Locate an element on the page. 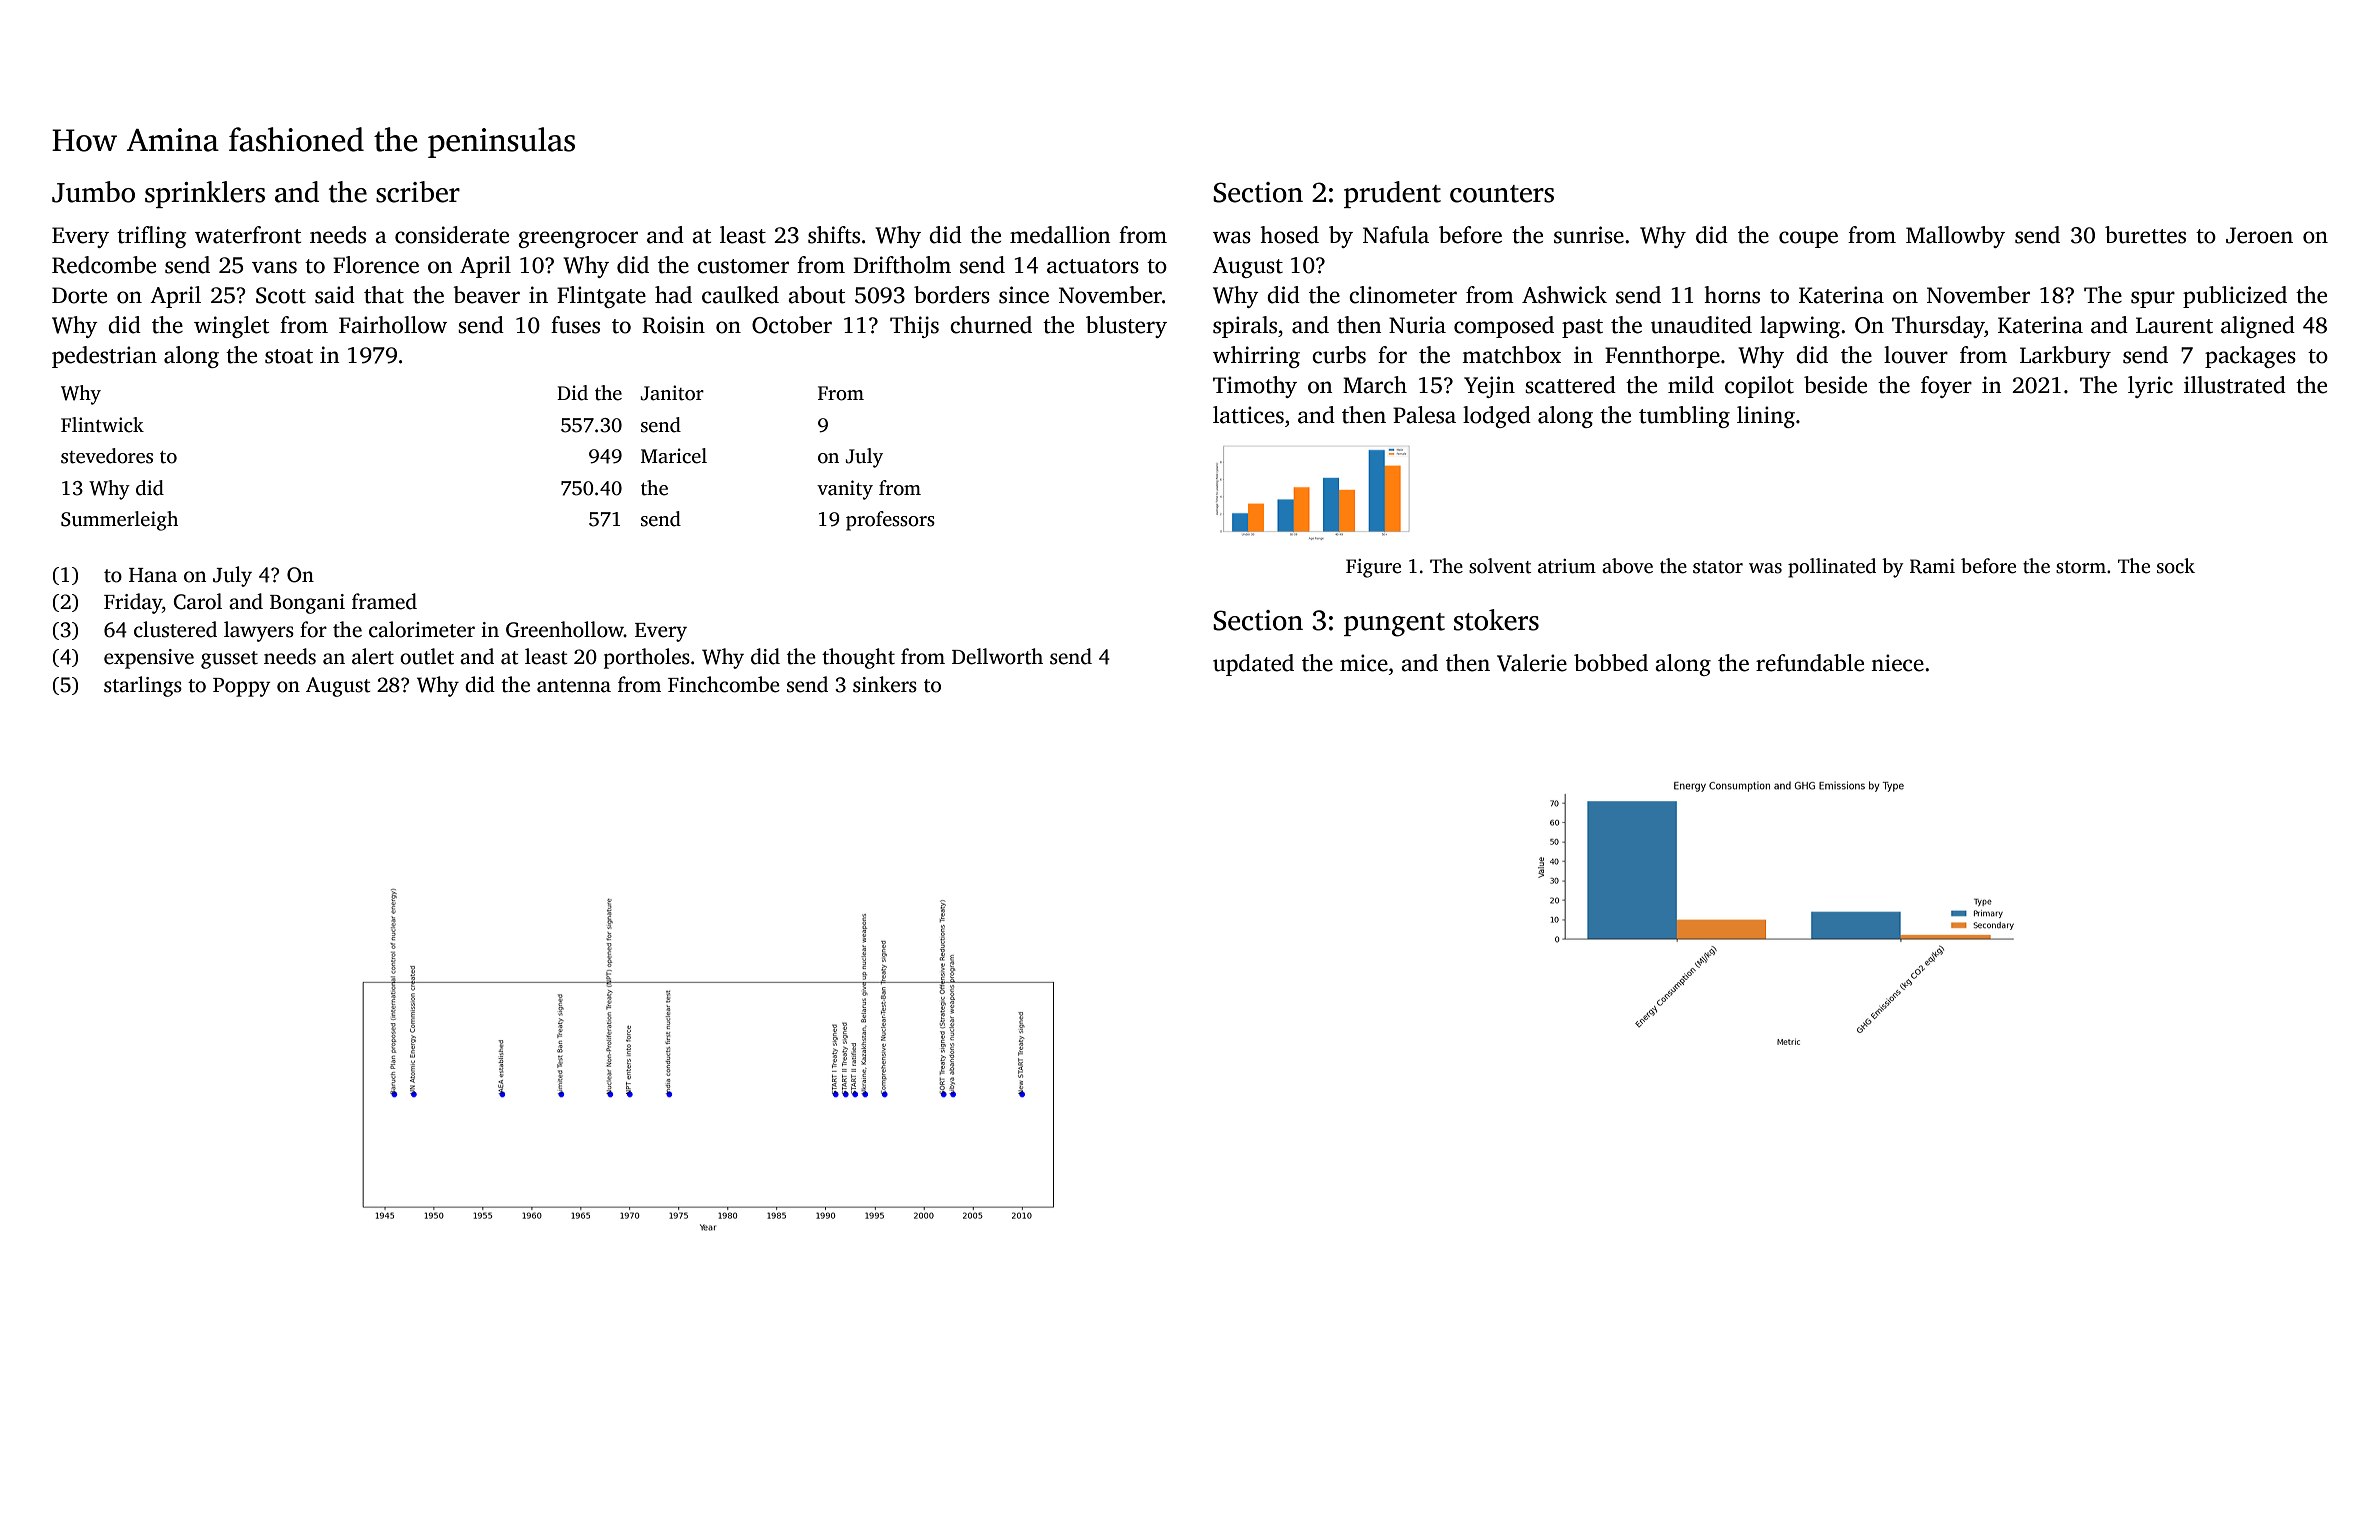  Janitor is located at coordinates (672, 393).
